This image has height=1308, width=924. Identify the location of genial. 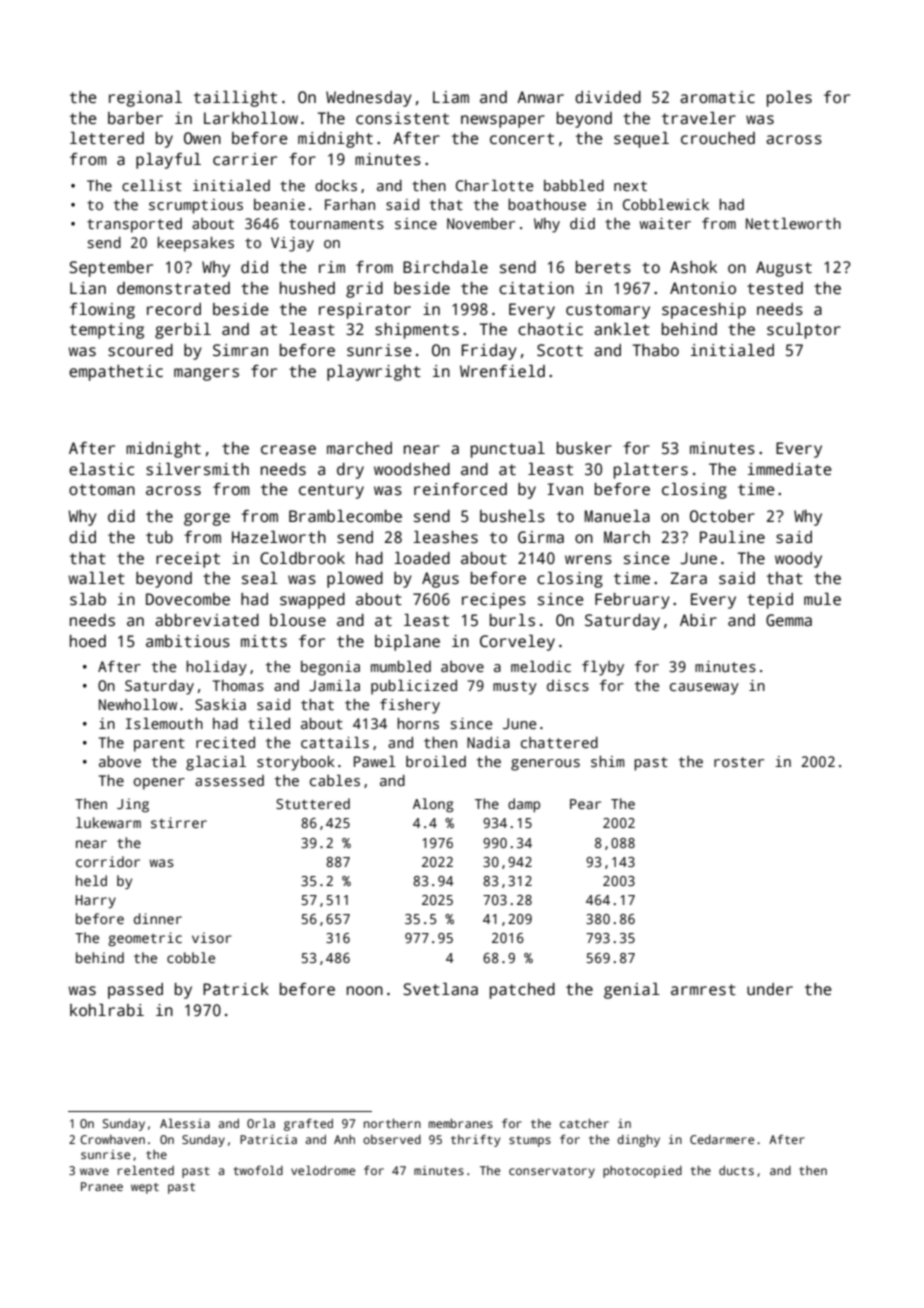
(632, 991).
